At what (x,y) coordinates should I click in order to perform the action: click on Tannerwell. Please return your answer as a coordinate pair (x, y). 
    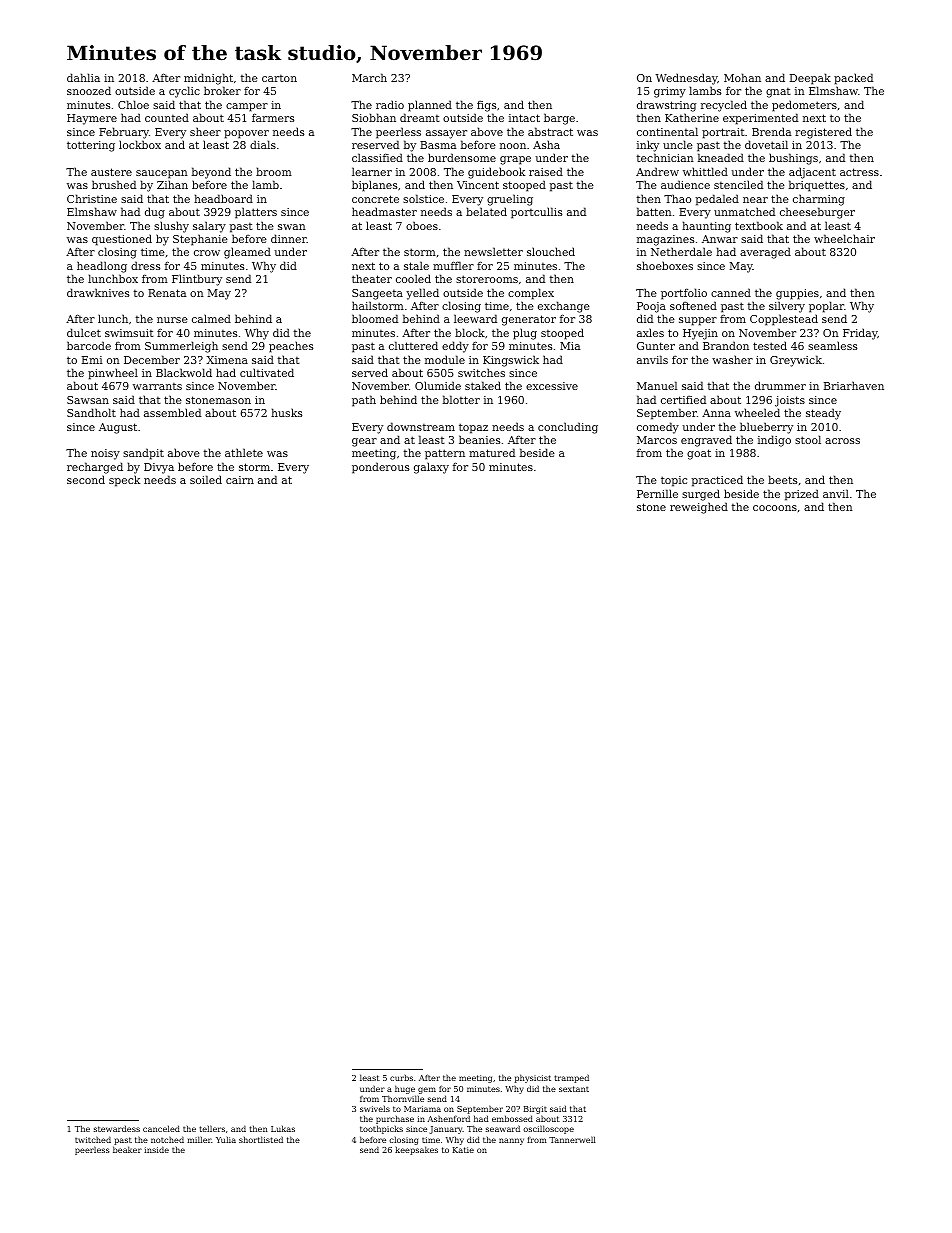
    Looking at the image, I should click on (572, 1139).
